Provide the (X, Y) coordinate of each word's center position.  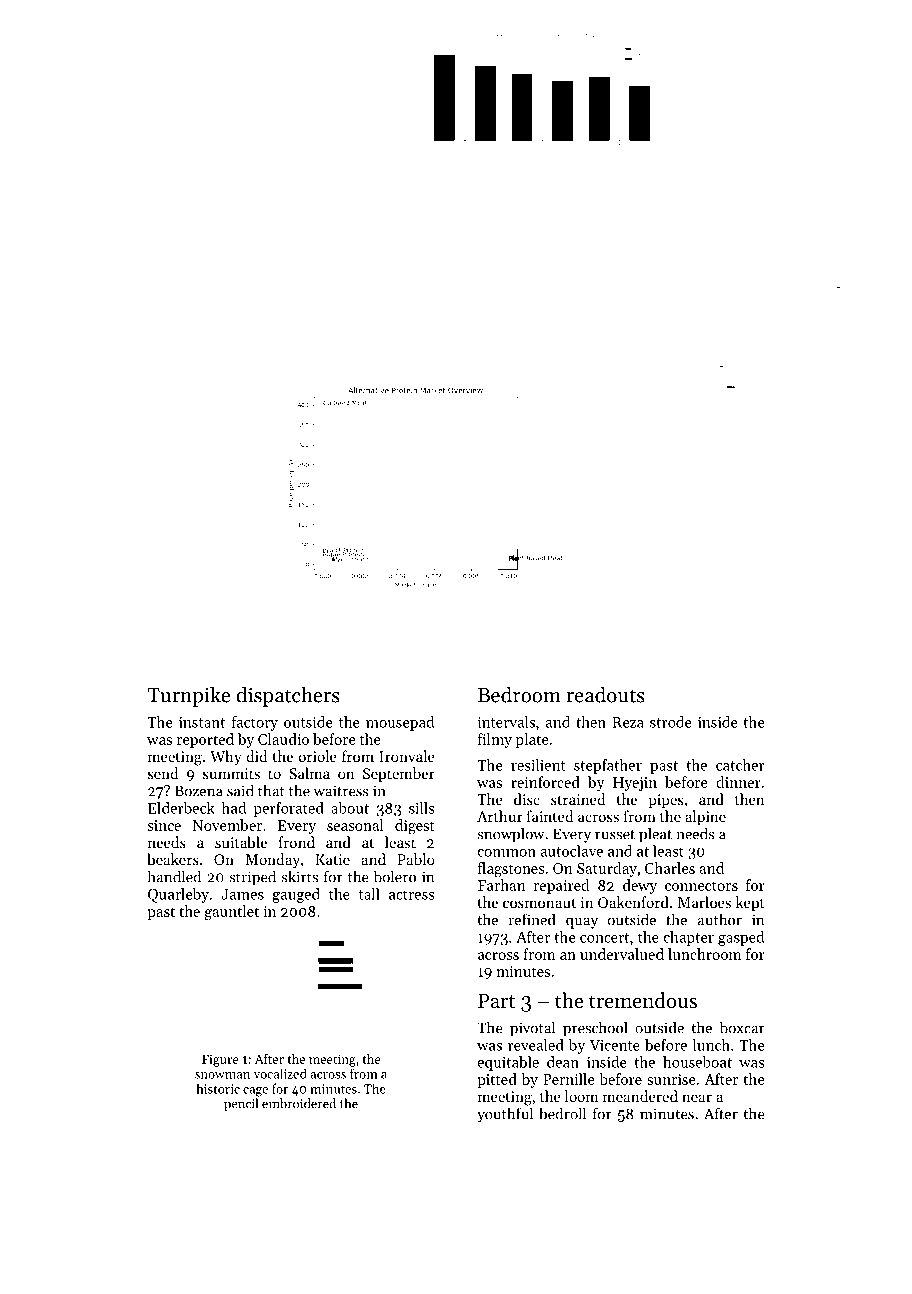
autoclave (572, 851)
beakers (173, 859)
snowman (222, 1075)
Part (496, 1001)
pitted (497, 1080)
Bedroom (519, 694)
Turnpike (188, 696)
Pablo (416, 859)
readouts (605, 694)
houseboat (697, 1062)
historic (218, 1088)
